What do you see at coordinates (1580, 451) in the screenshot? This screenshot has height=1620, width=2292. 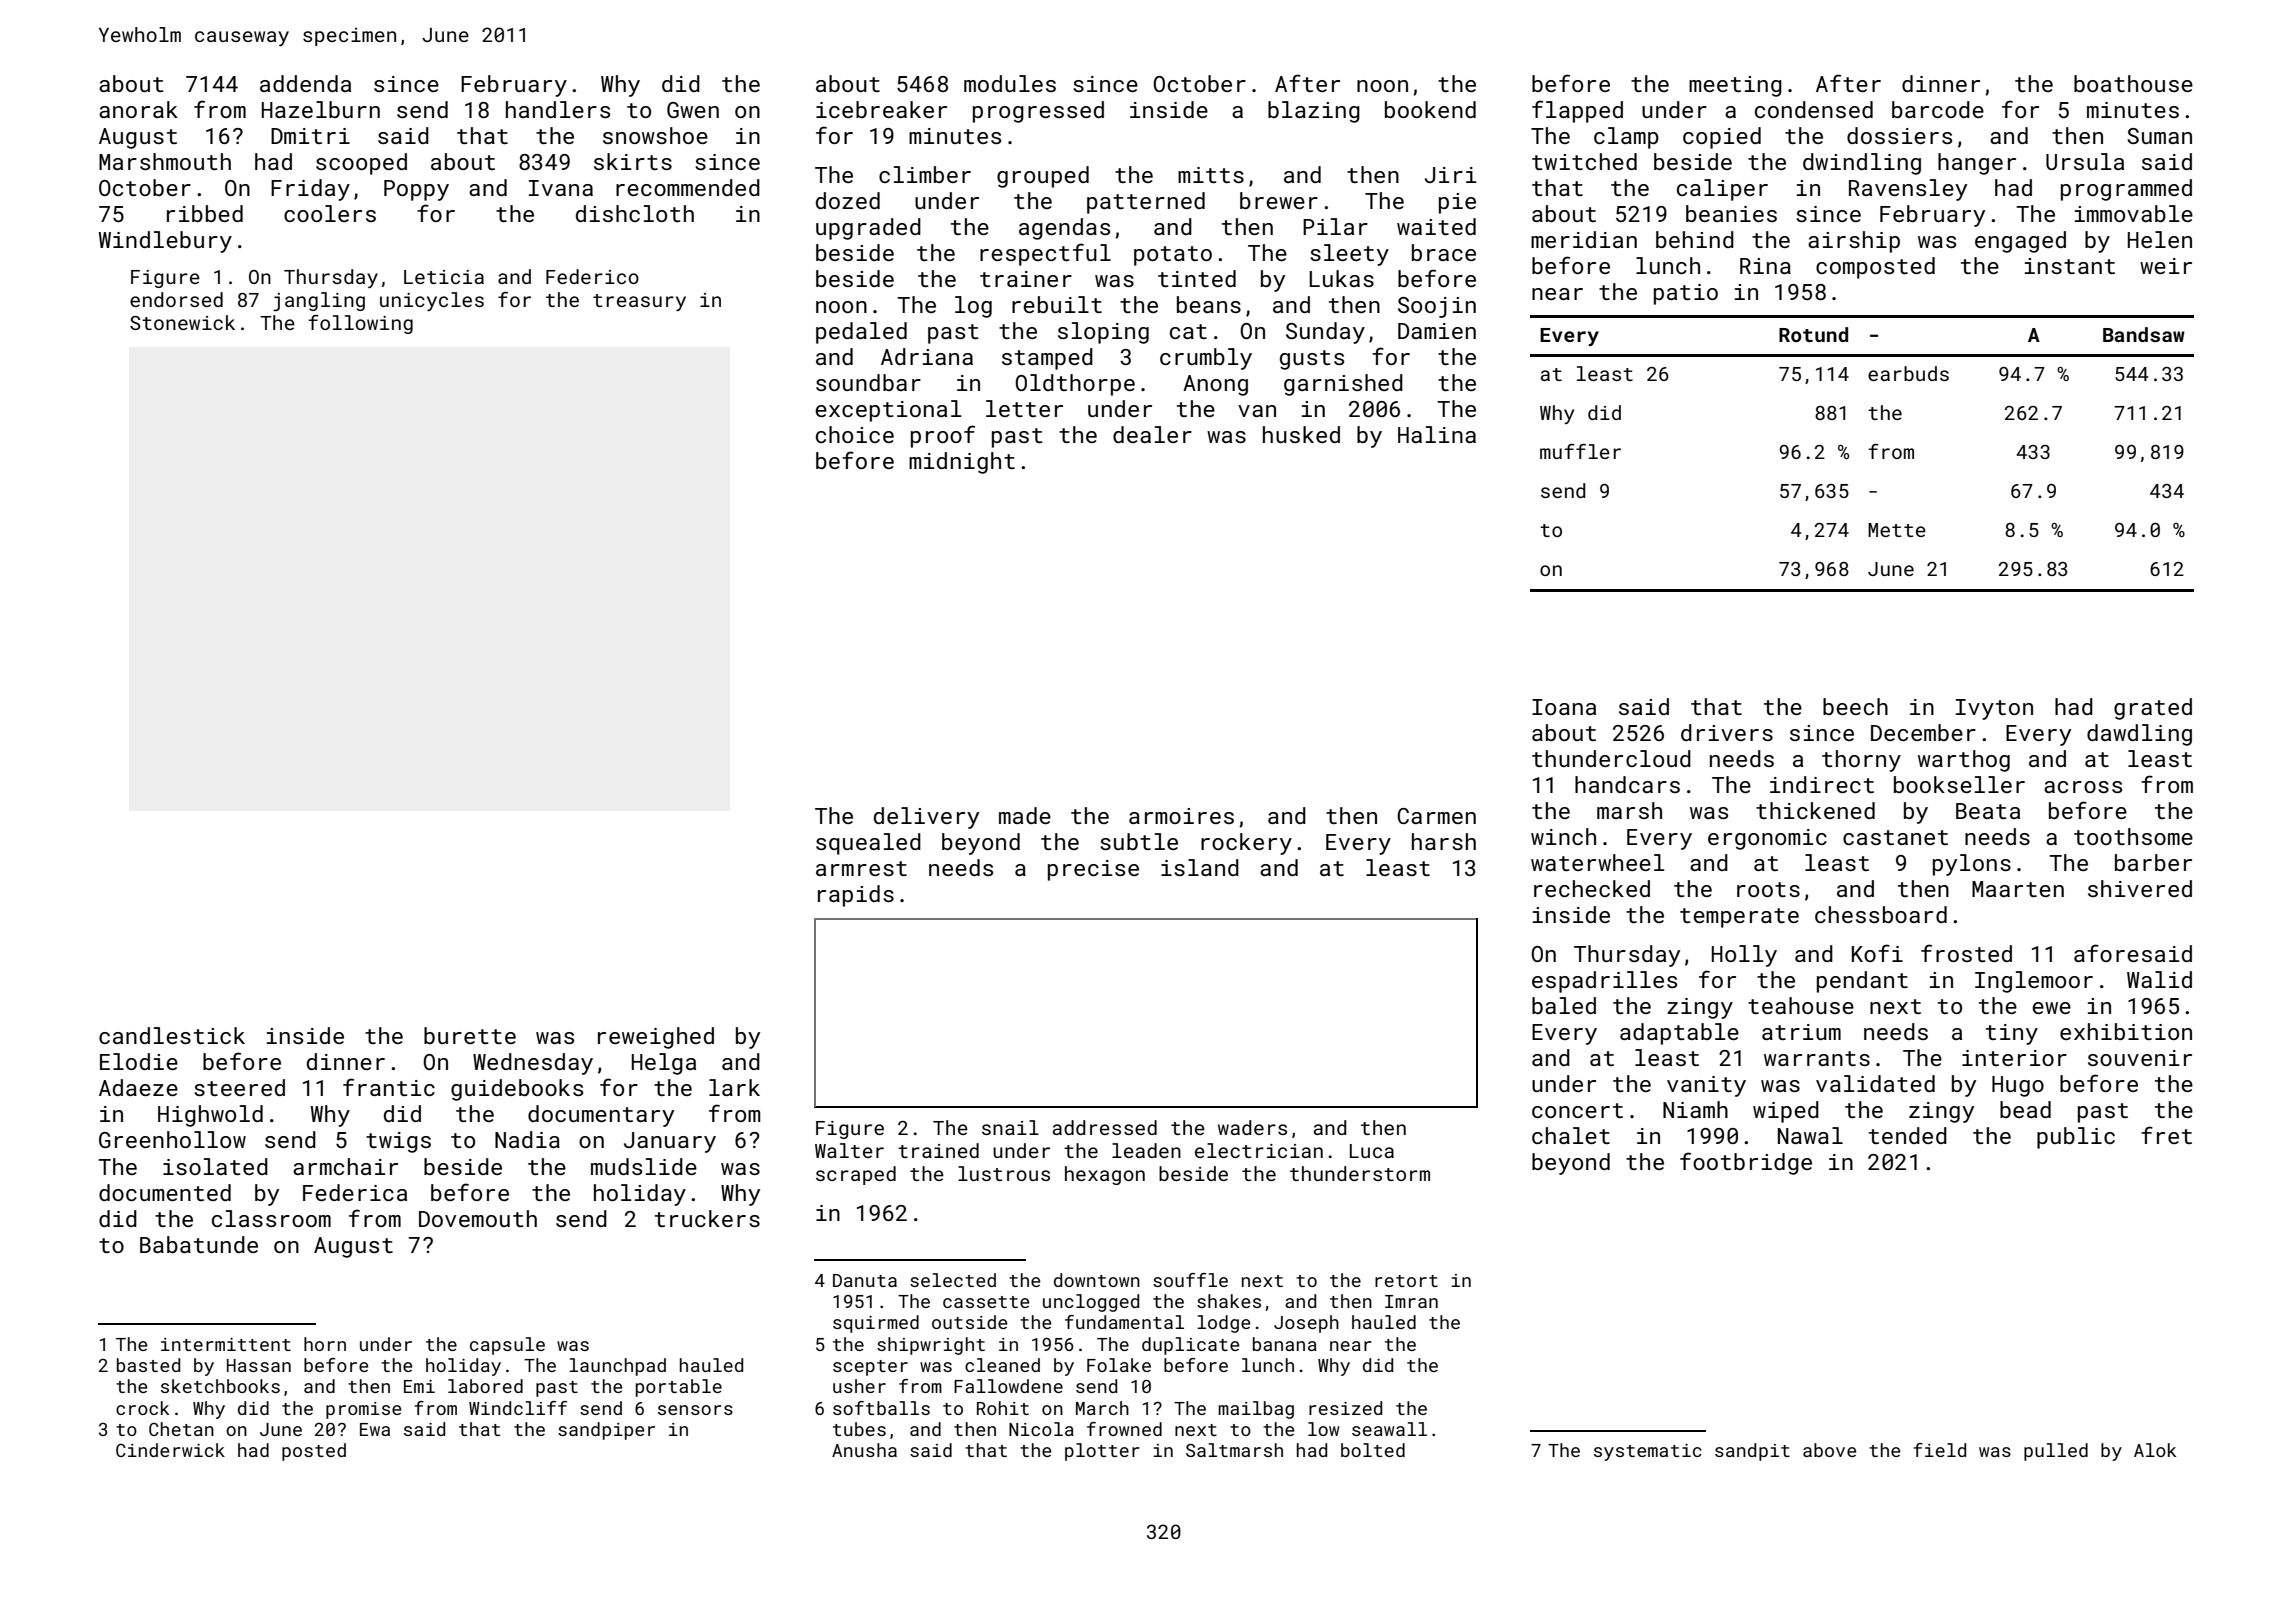 I see `muffler` at bounding box center [1580, 451].
